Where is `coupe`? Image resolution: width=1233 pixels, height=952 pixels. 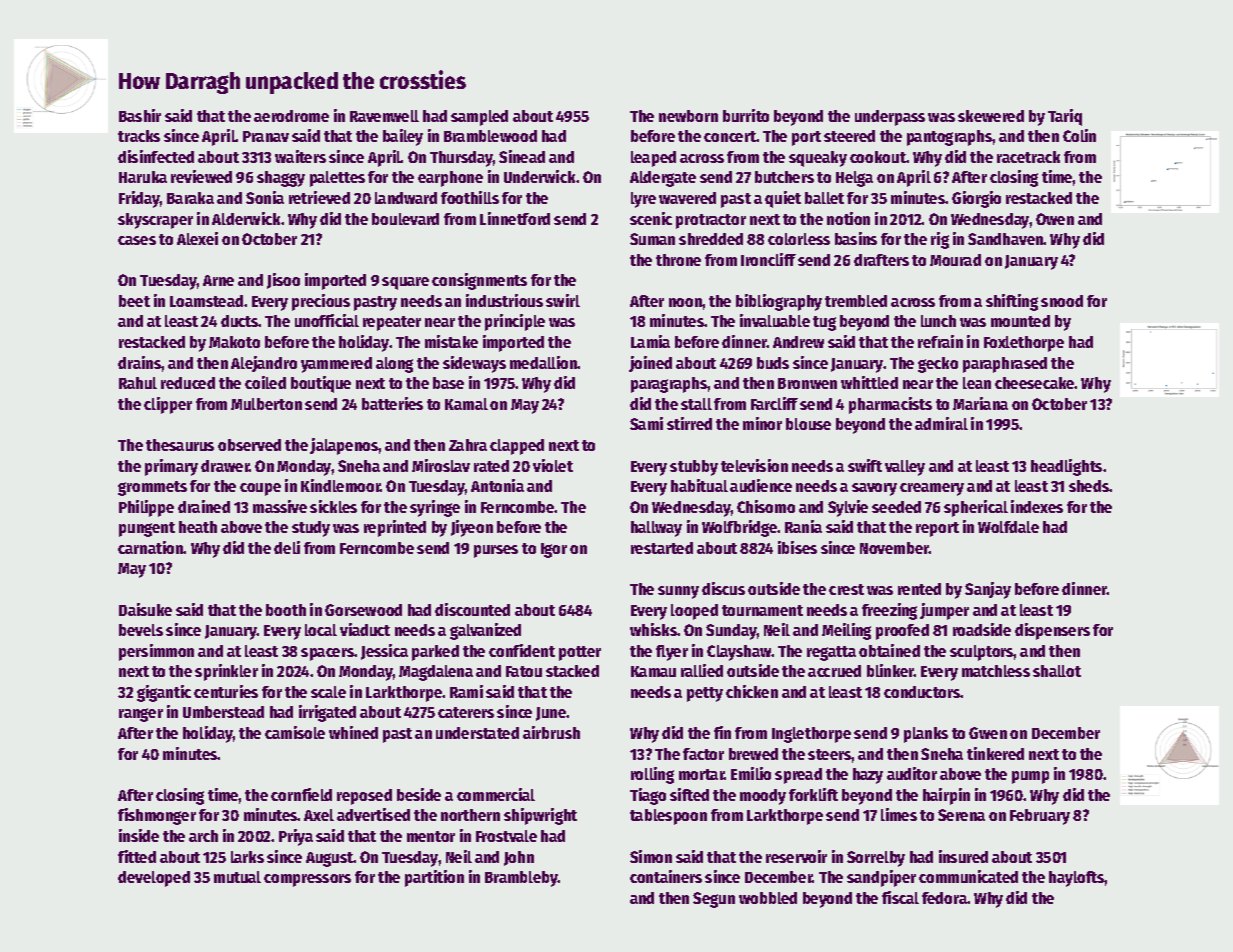
coupe is located at coordinates (260, 489).
